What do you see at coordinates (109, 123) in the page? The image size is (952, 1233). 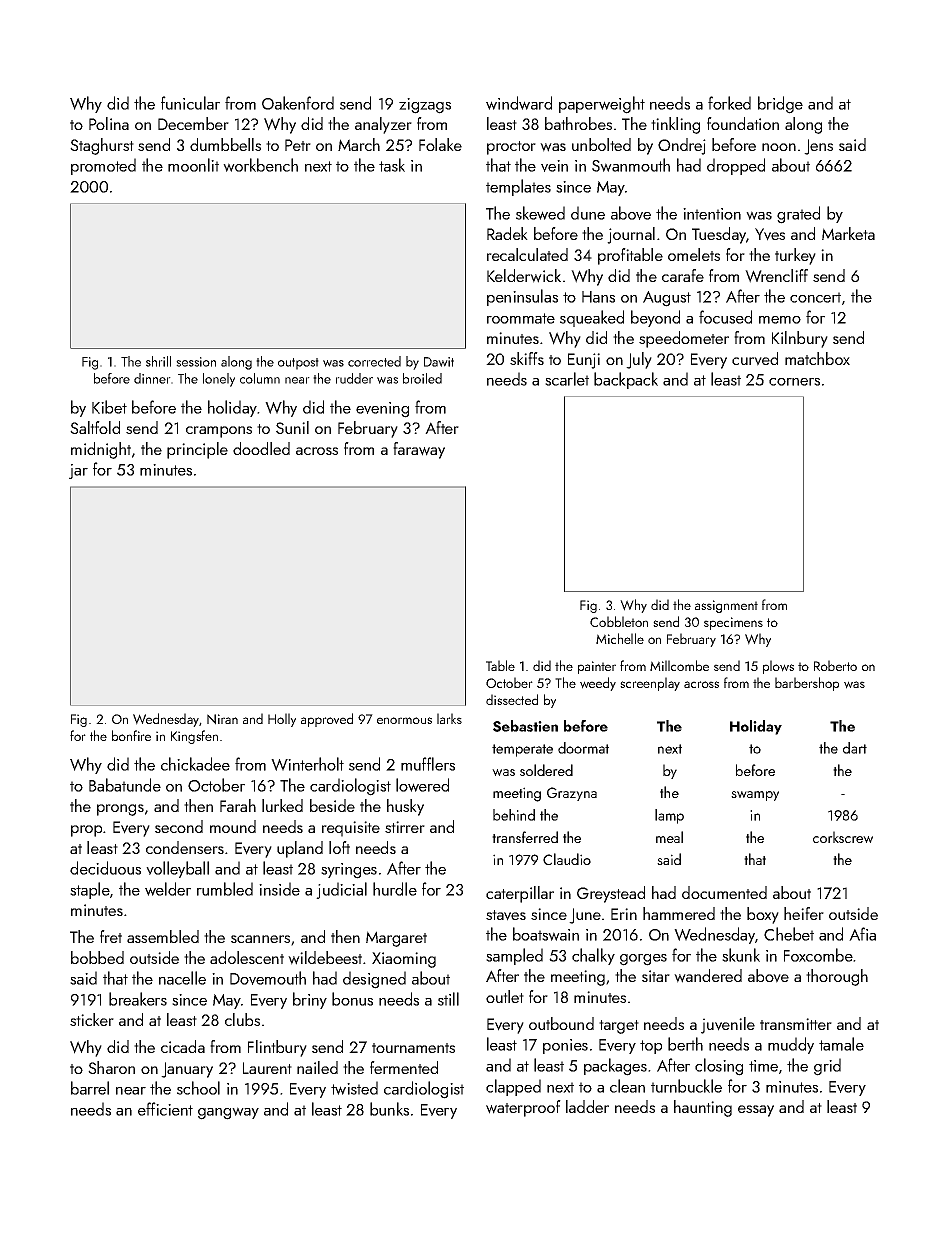 I see `Polina` at bounding box center [109, 123].
